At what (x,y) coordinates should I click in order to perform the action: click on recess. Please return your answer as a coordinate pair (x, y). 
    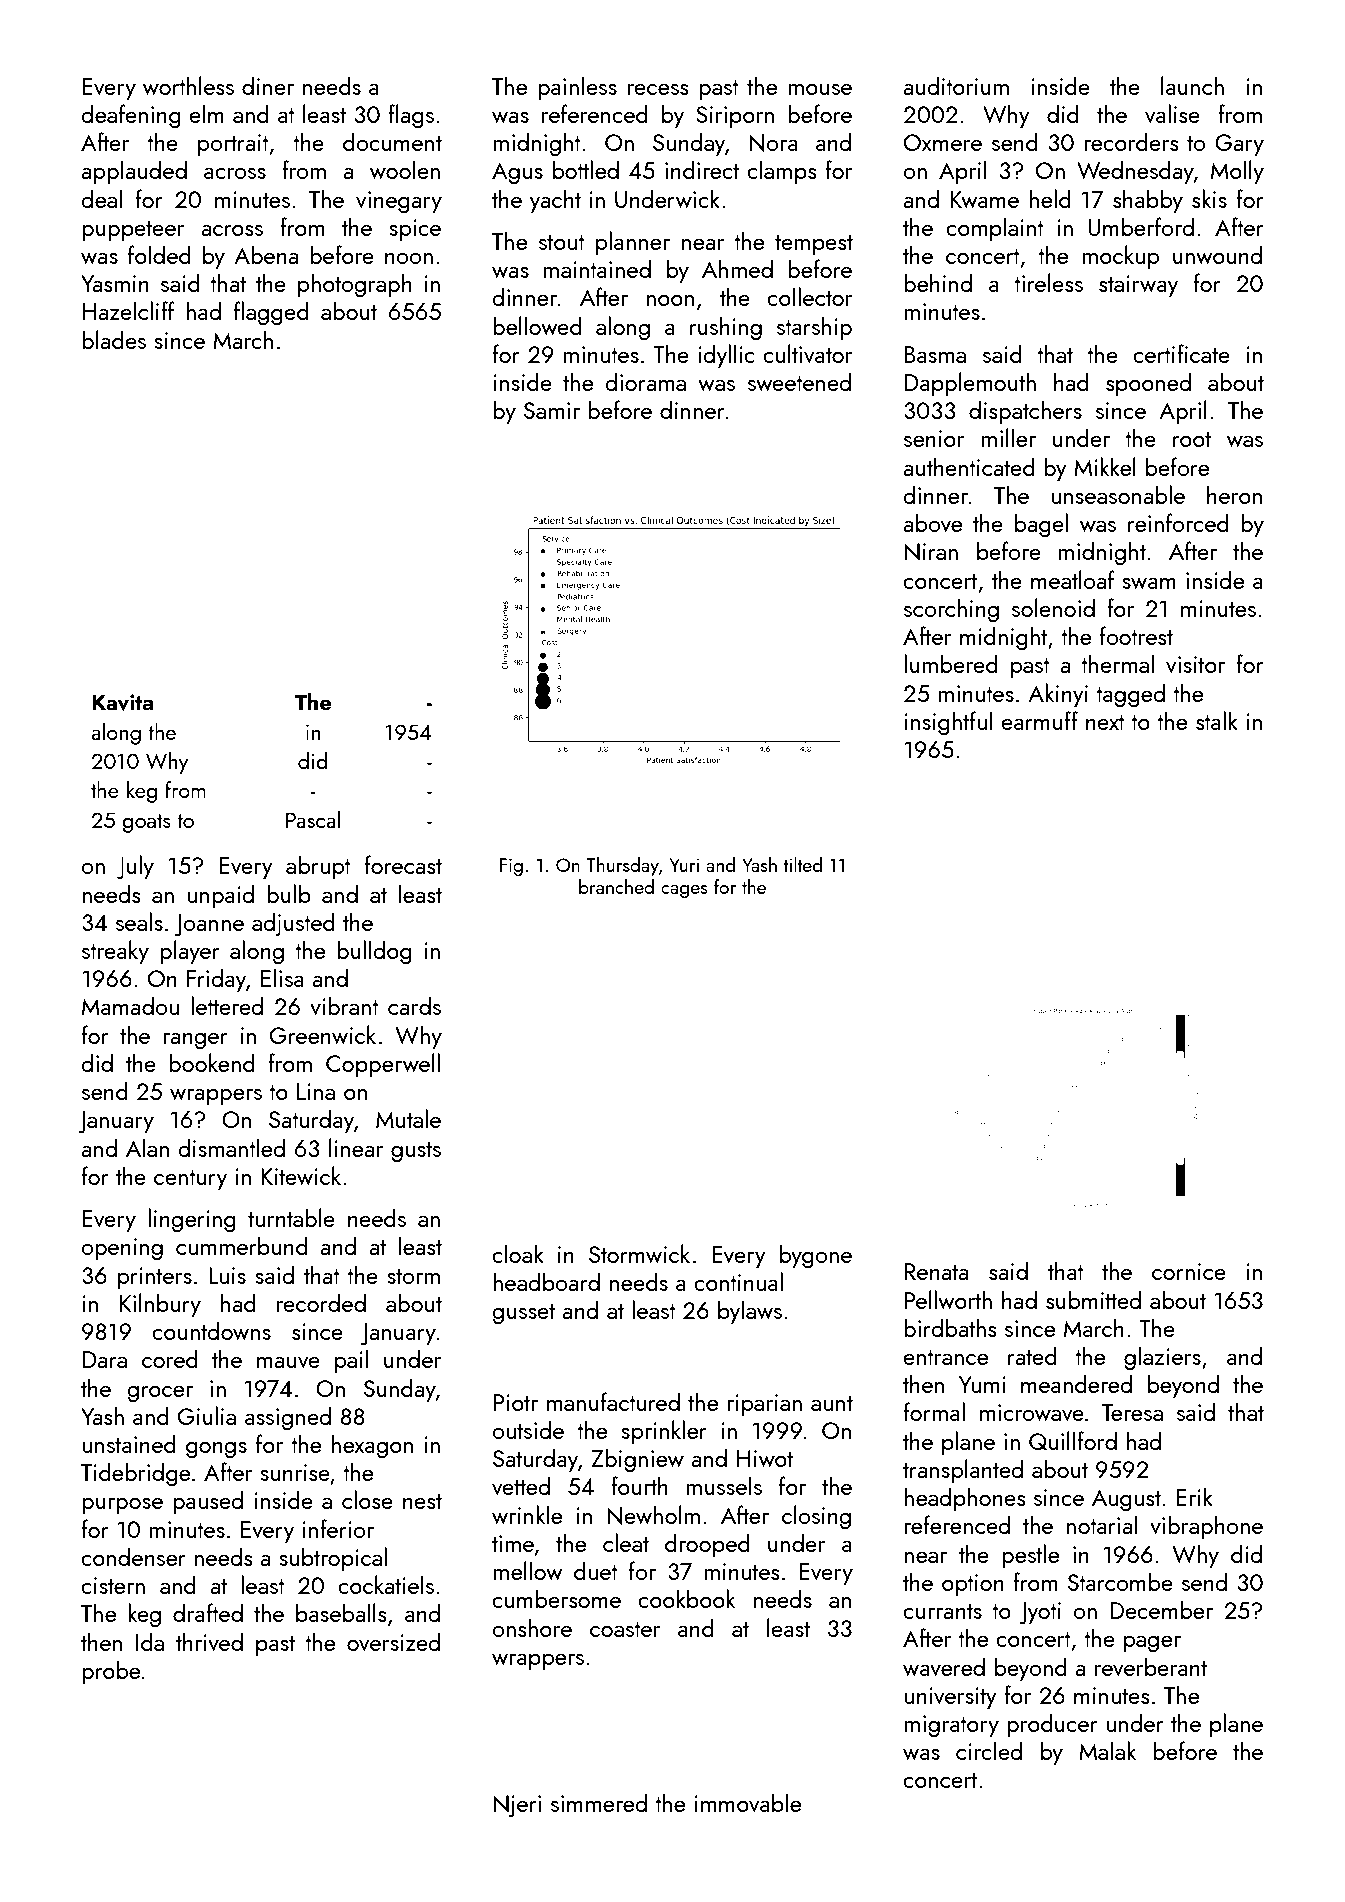
    Looking at the image, I should click on (658, 89).
